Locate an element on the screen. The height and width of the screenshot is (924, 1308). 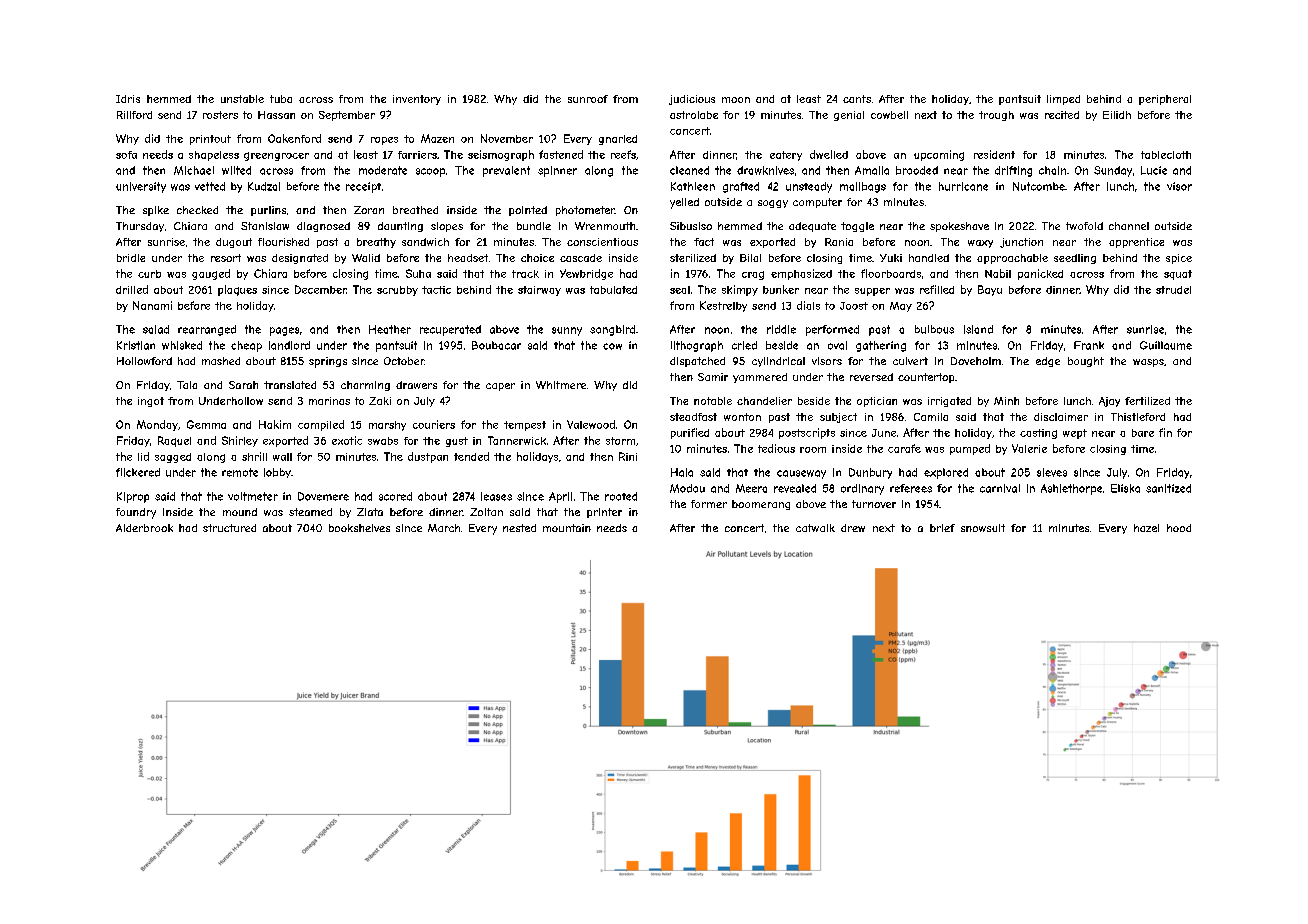
lithograph is located at coordinates (697, 346).
